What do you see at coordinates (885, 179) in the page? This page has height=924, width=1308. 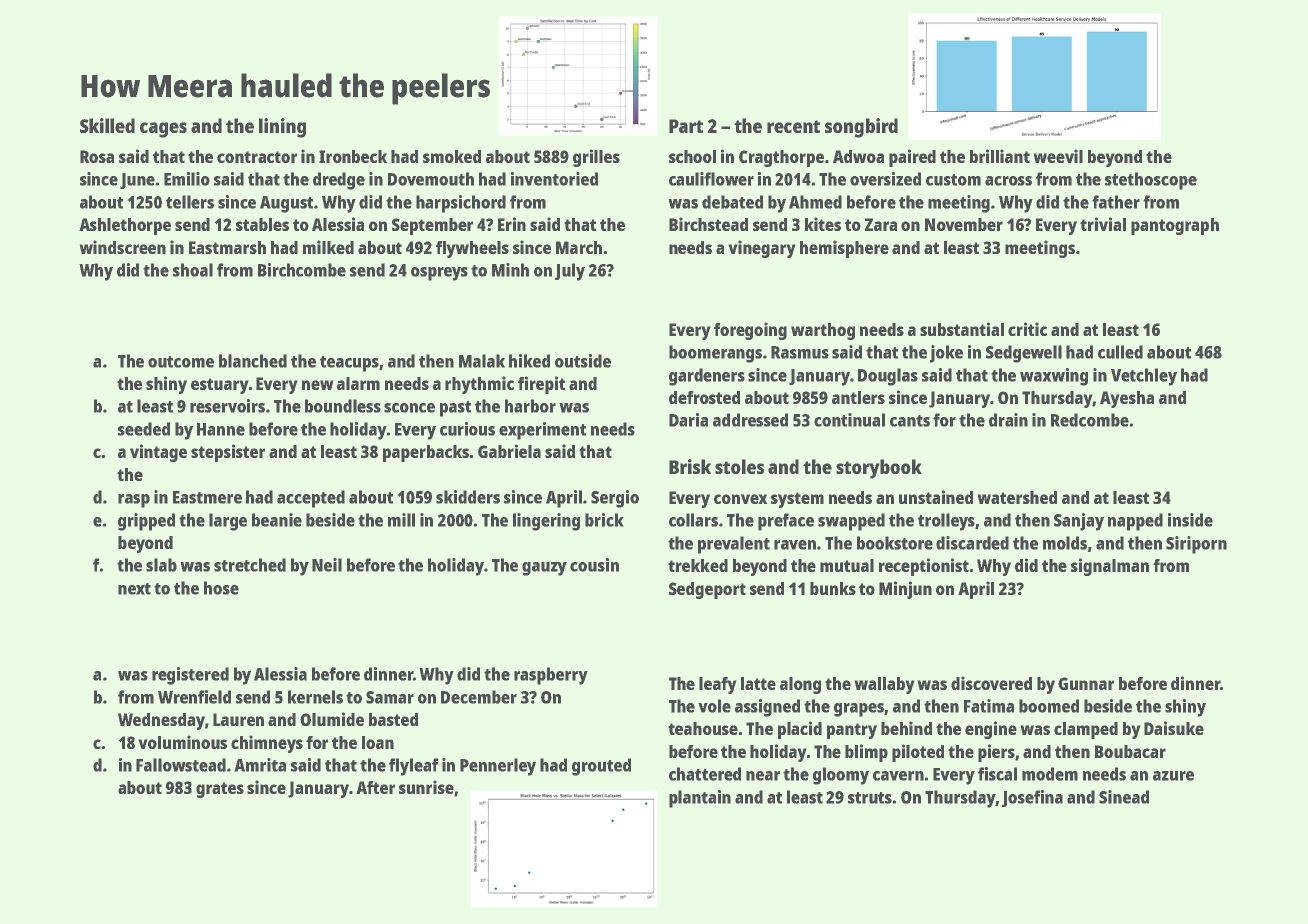 I see `oversized` at bounding box center [885, 179].
